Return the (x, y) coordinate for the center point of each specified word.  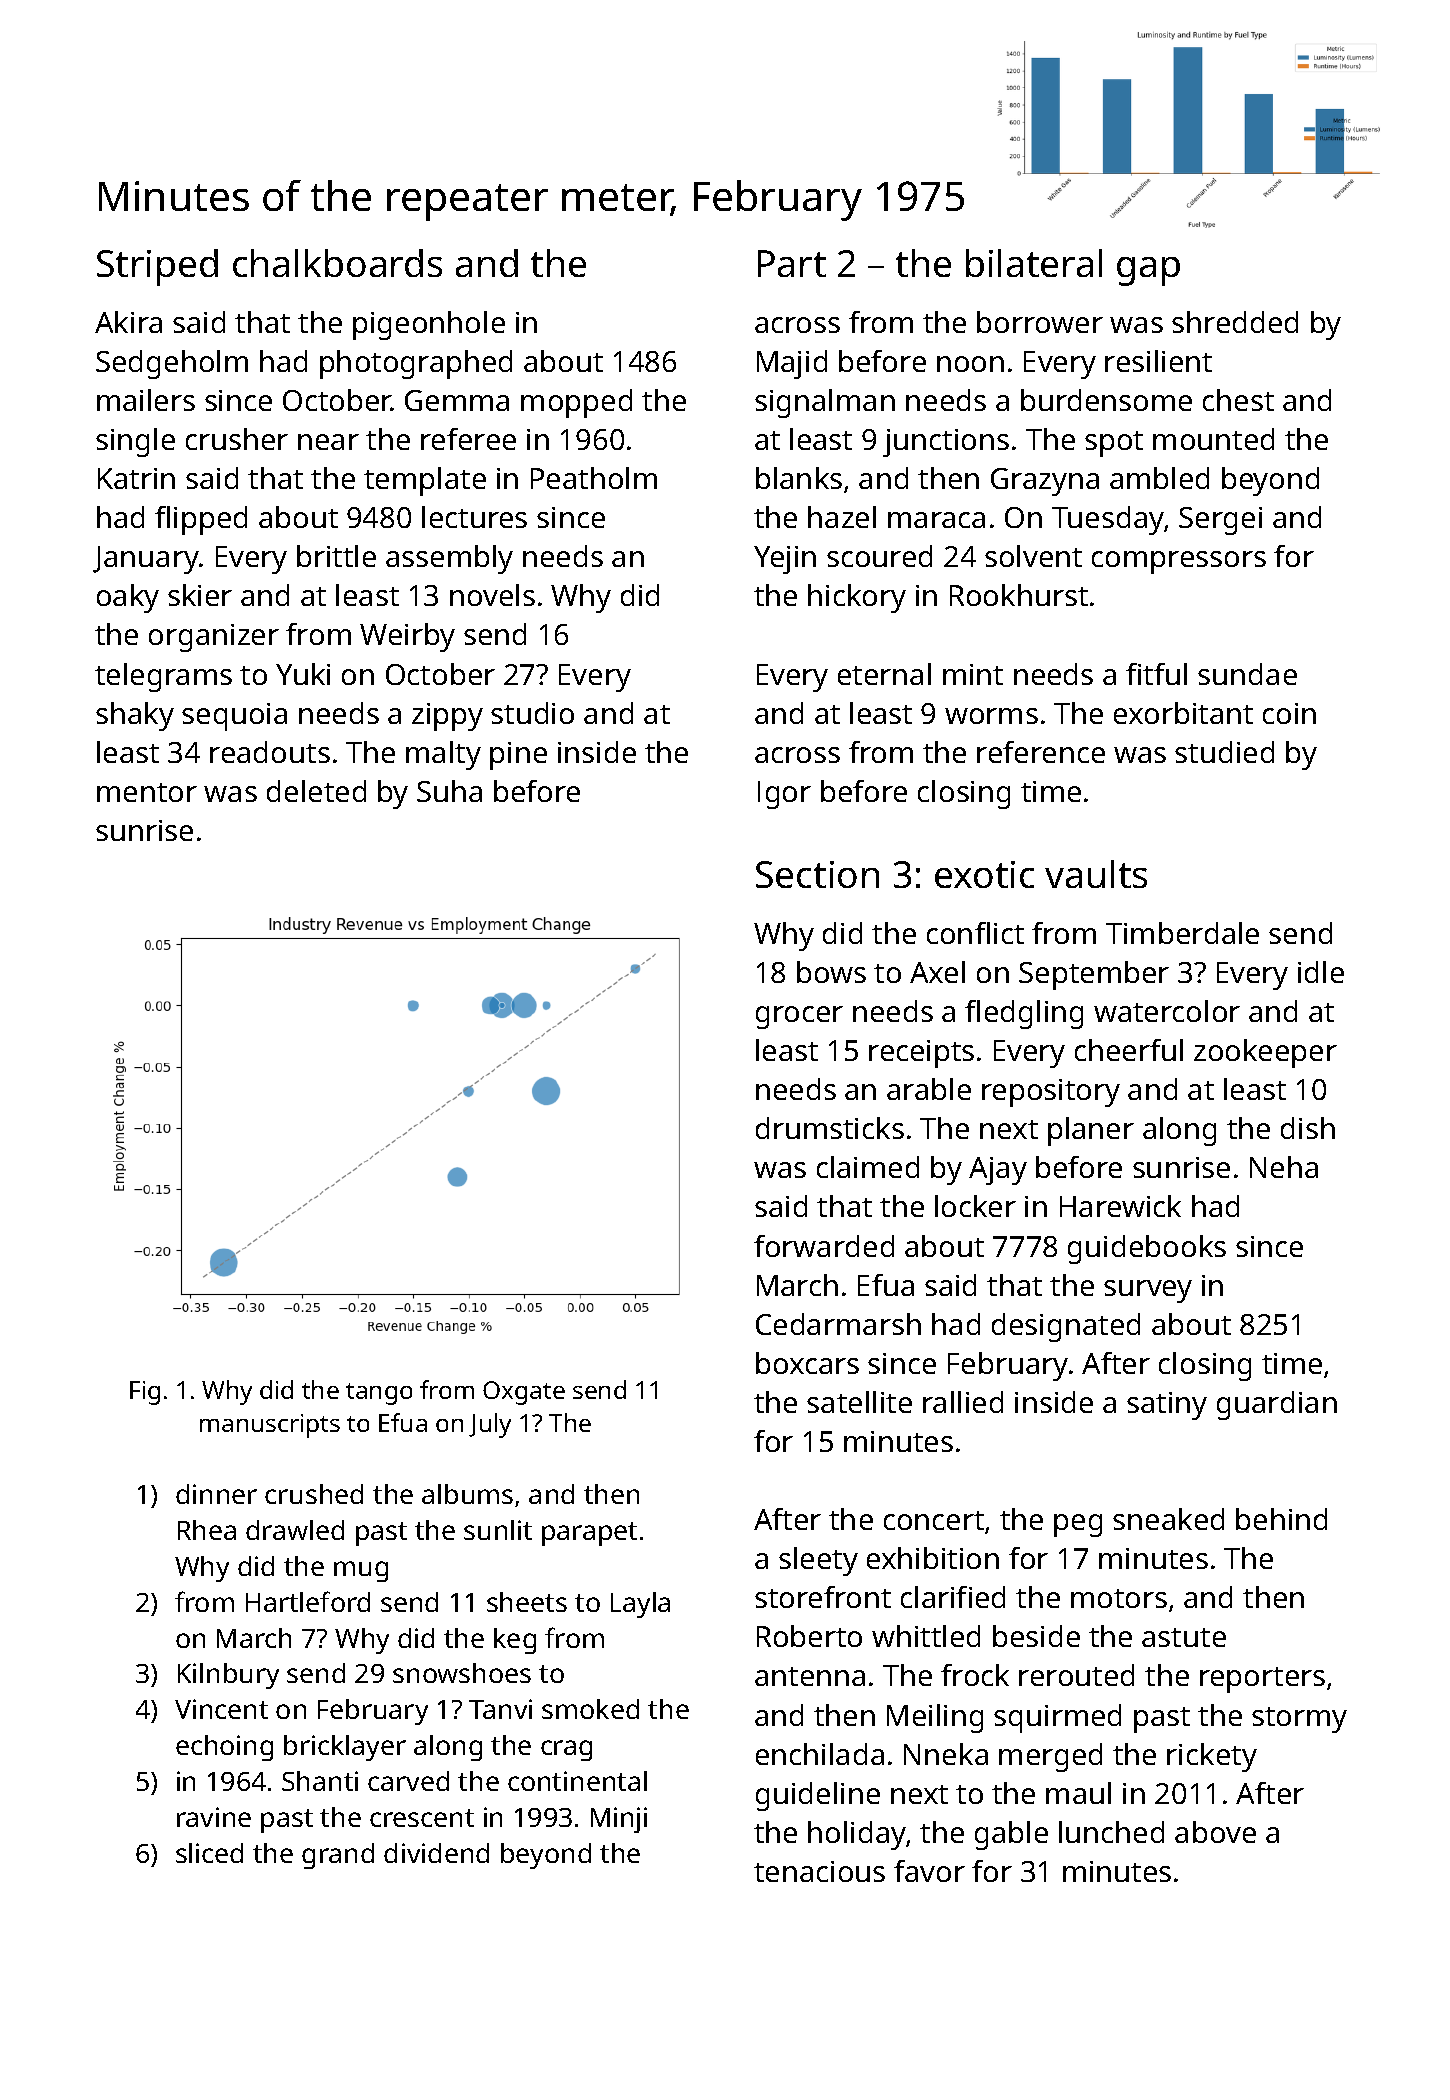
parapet (589, 1534)
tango (379, 1394)
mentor (147, 792)
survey (1148, 1291)
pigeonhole (429, 325)
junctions (946, 443)
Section (817, 874)
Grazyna (1045, 482)
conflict (975, 933)
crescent (422, 1818)
